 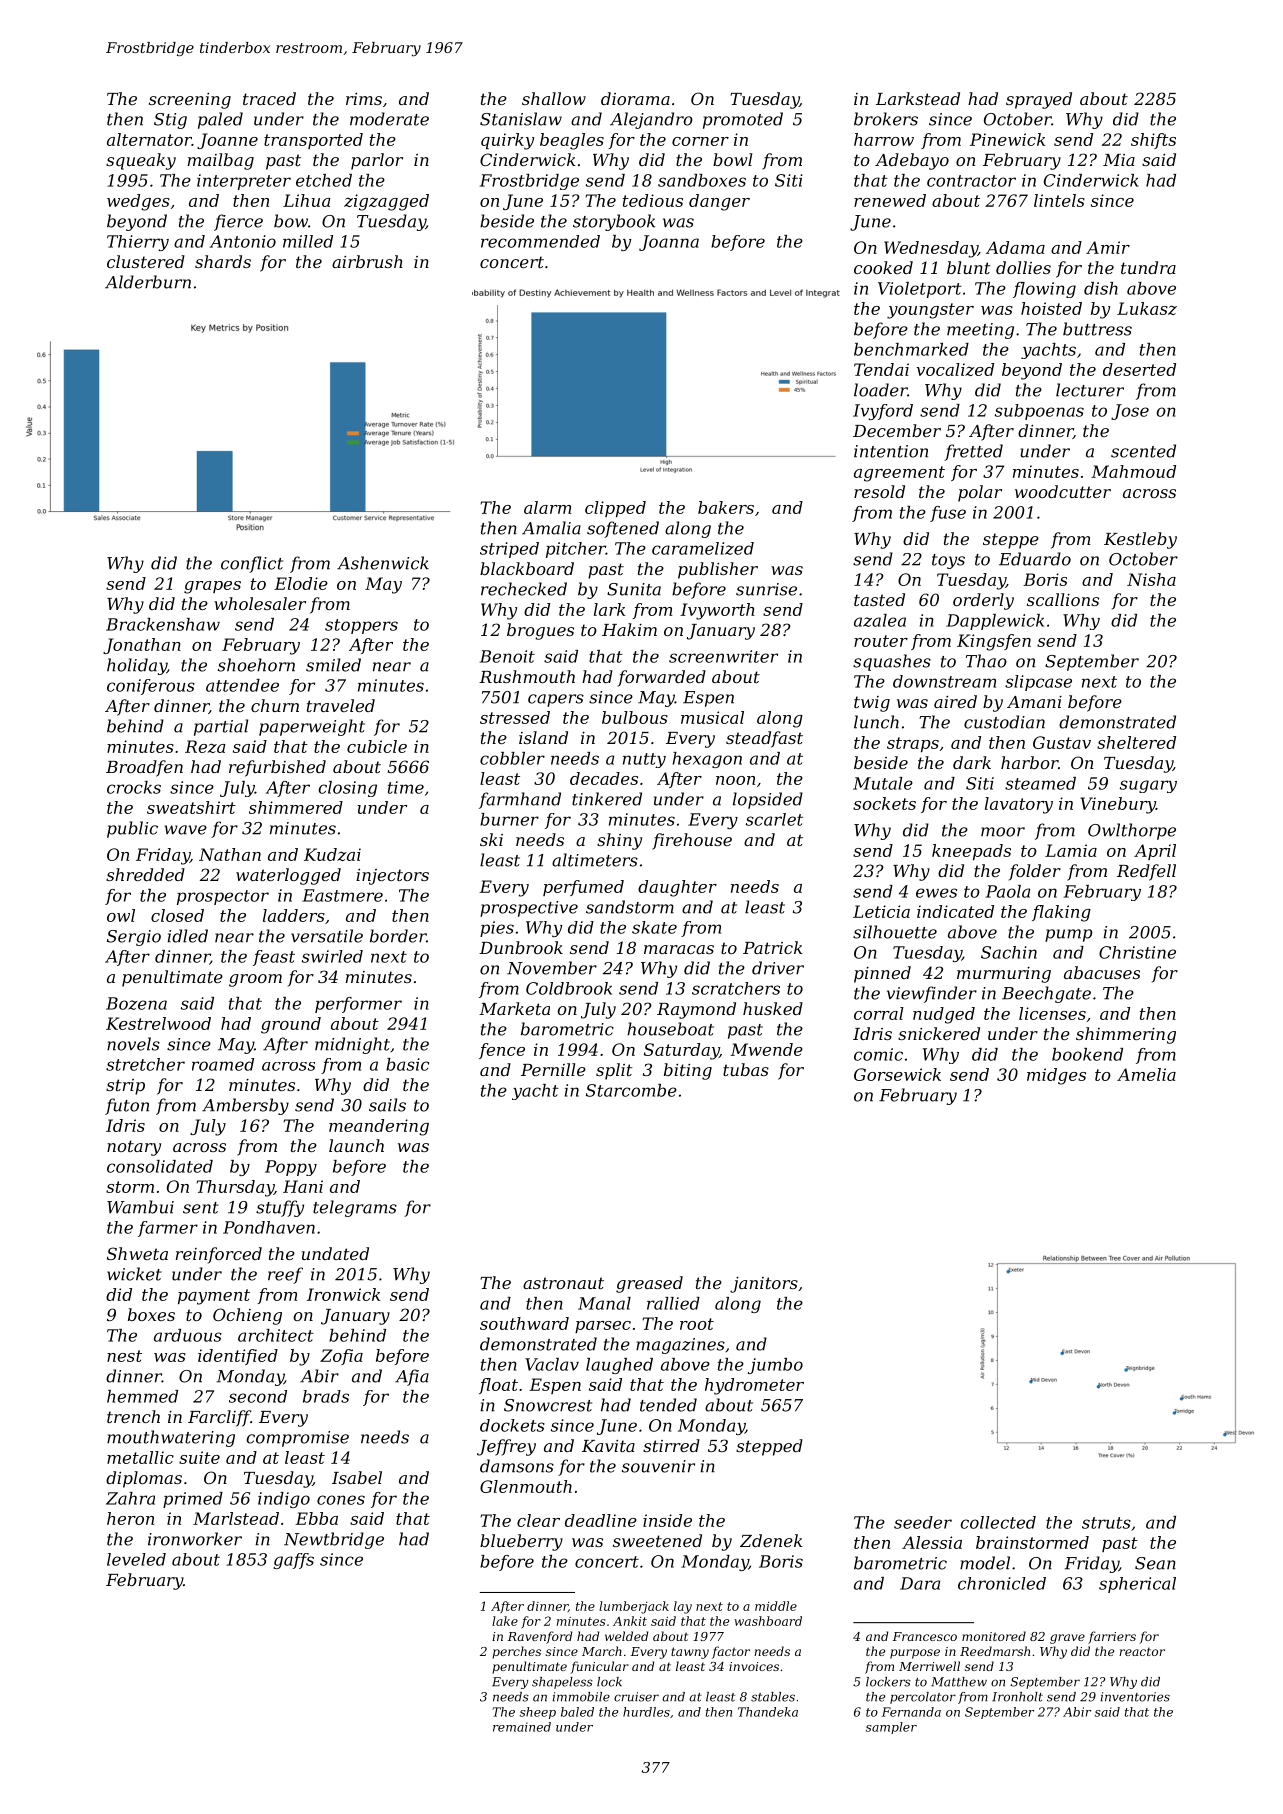 I want to click on Wambui, so click(x=140, y=1207).
